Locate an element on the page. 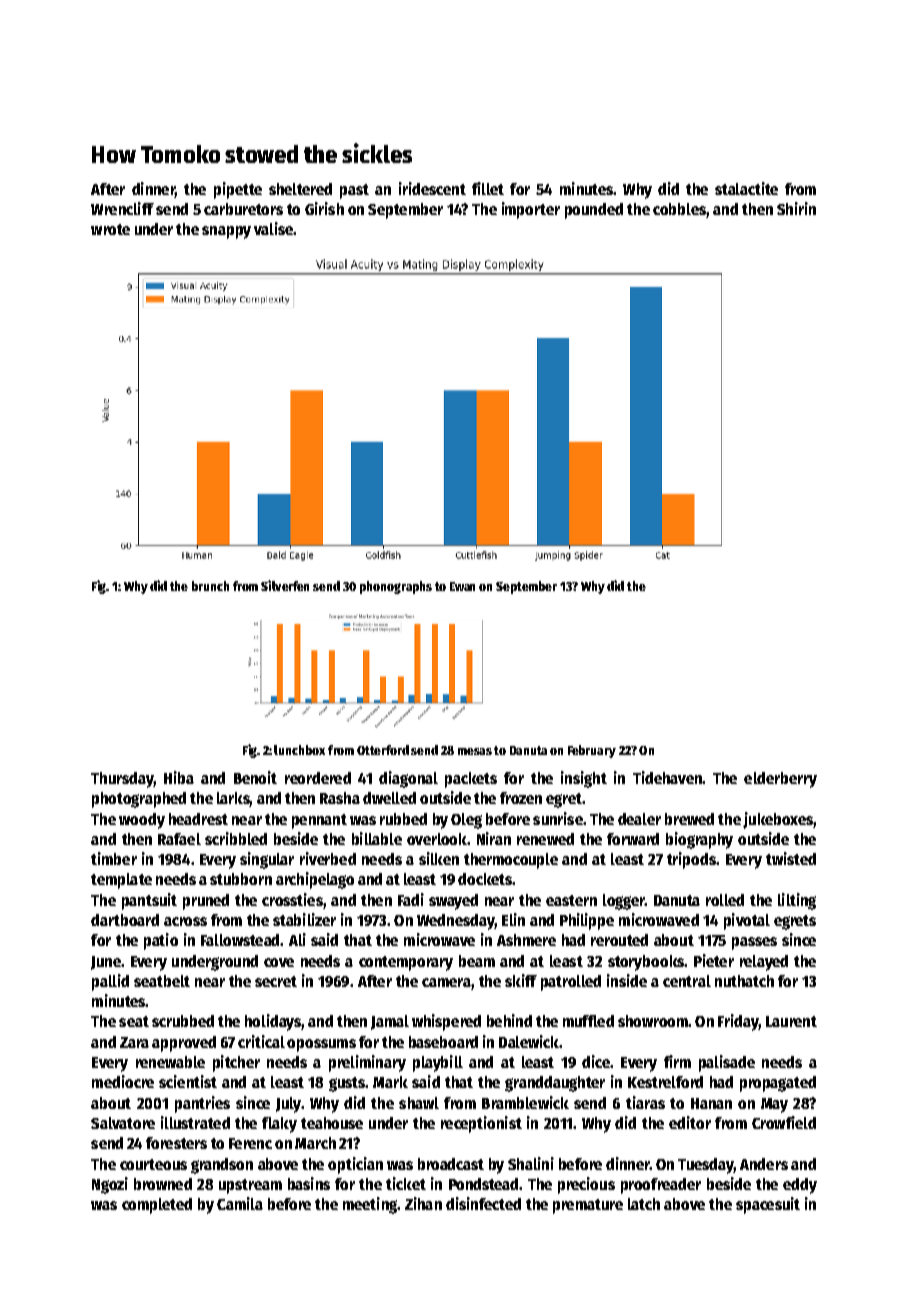 The height and width of the document is (1316, 908). completed is located at coordinates (157, 1206).
